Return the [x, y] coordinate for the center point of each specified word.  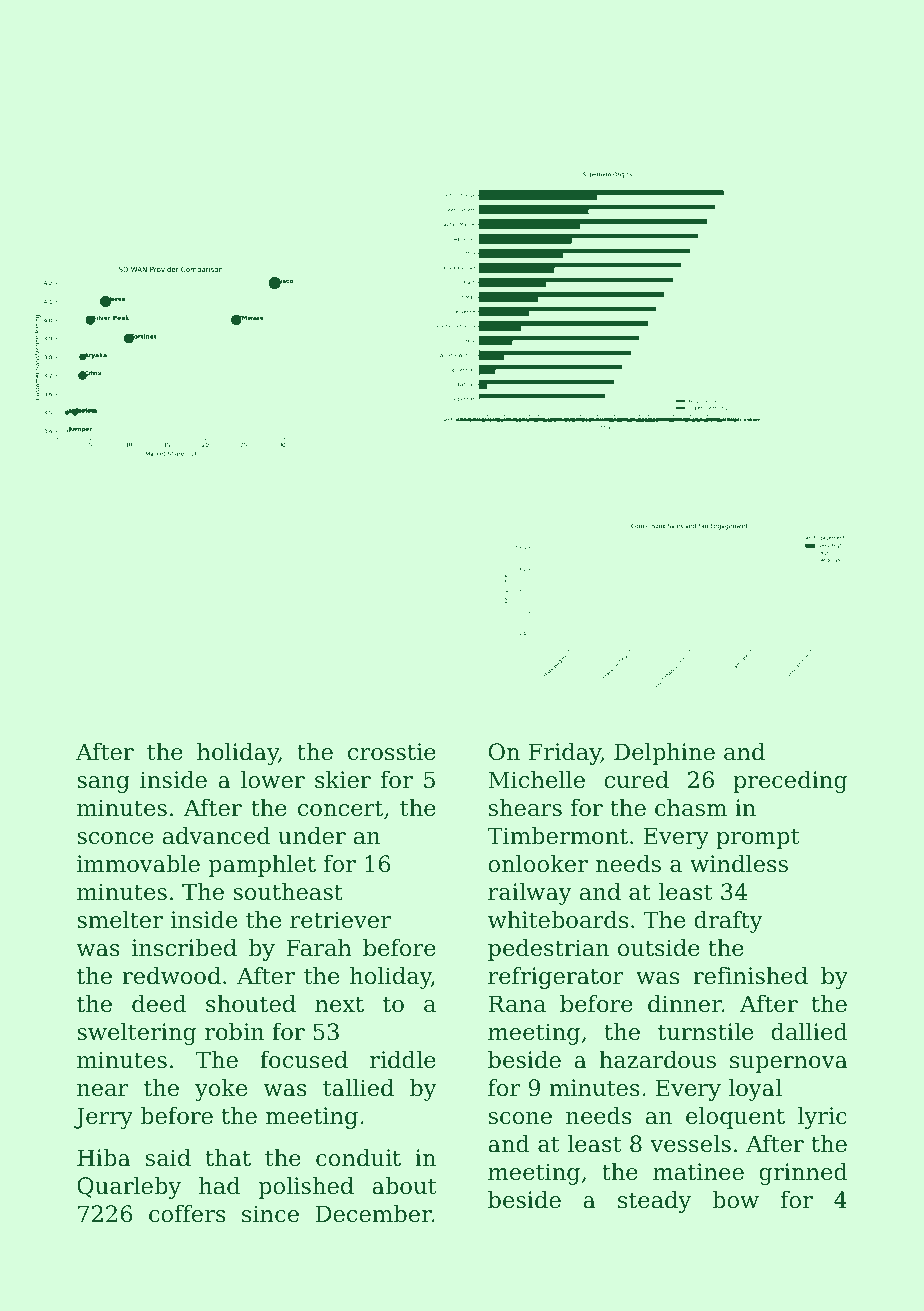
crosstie [392, 752]
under [312, 836]
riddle [403, 1060]
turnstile [705, 1032]
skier [343, 780]
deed [159, 1004]
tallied [358, 1088]
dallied [809, 1032]
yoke [221, 1090]
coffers [187, 1214]
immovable [138, 864]
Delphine [664, 754]
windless [739, 864]
